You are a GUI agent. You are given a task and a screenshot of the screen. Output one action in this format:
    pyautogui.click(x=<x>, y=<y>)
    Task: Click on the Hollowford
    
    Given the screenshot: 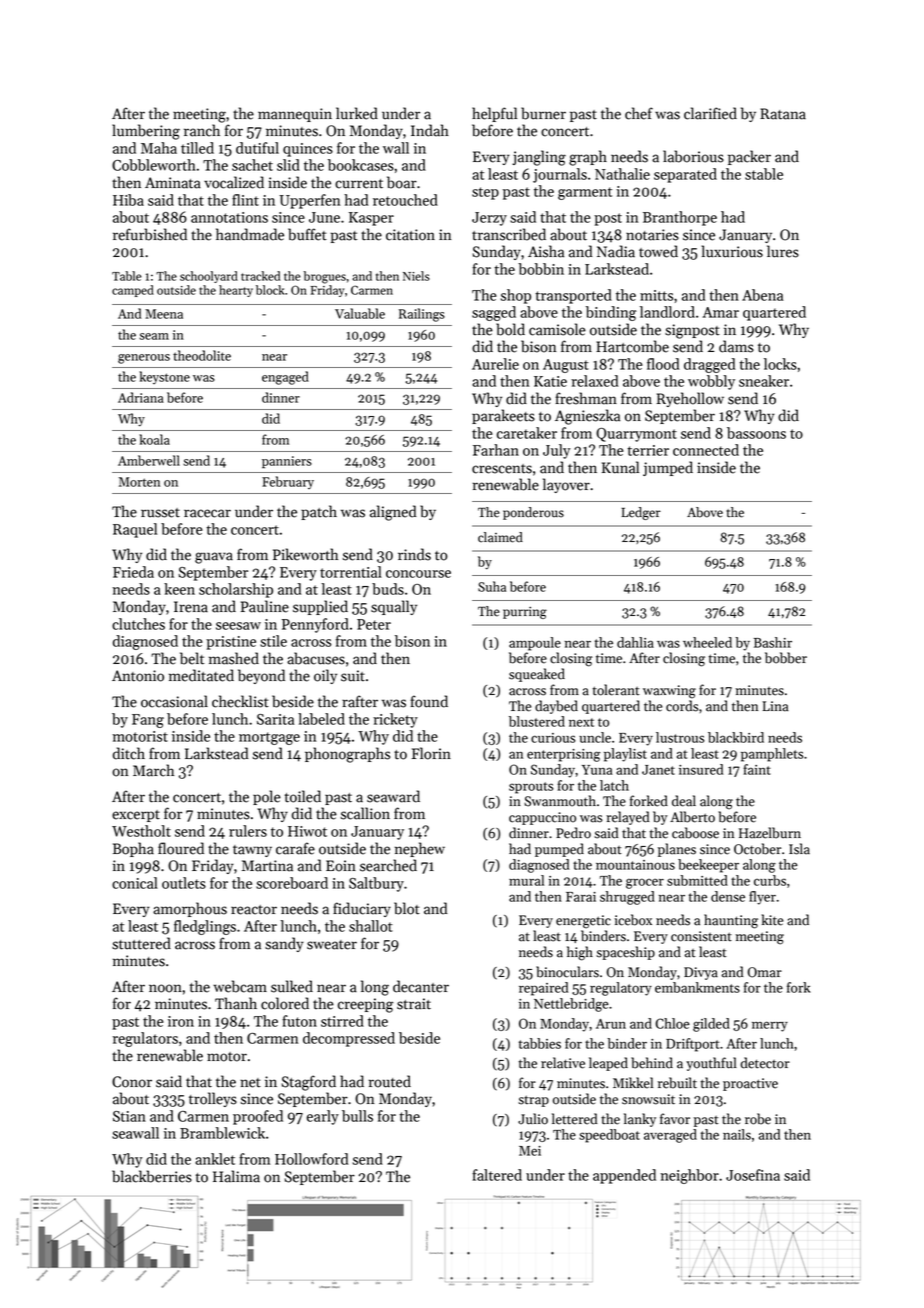 What is the action you would take?
    pyautogui.click(x=311, y=1159)
